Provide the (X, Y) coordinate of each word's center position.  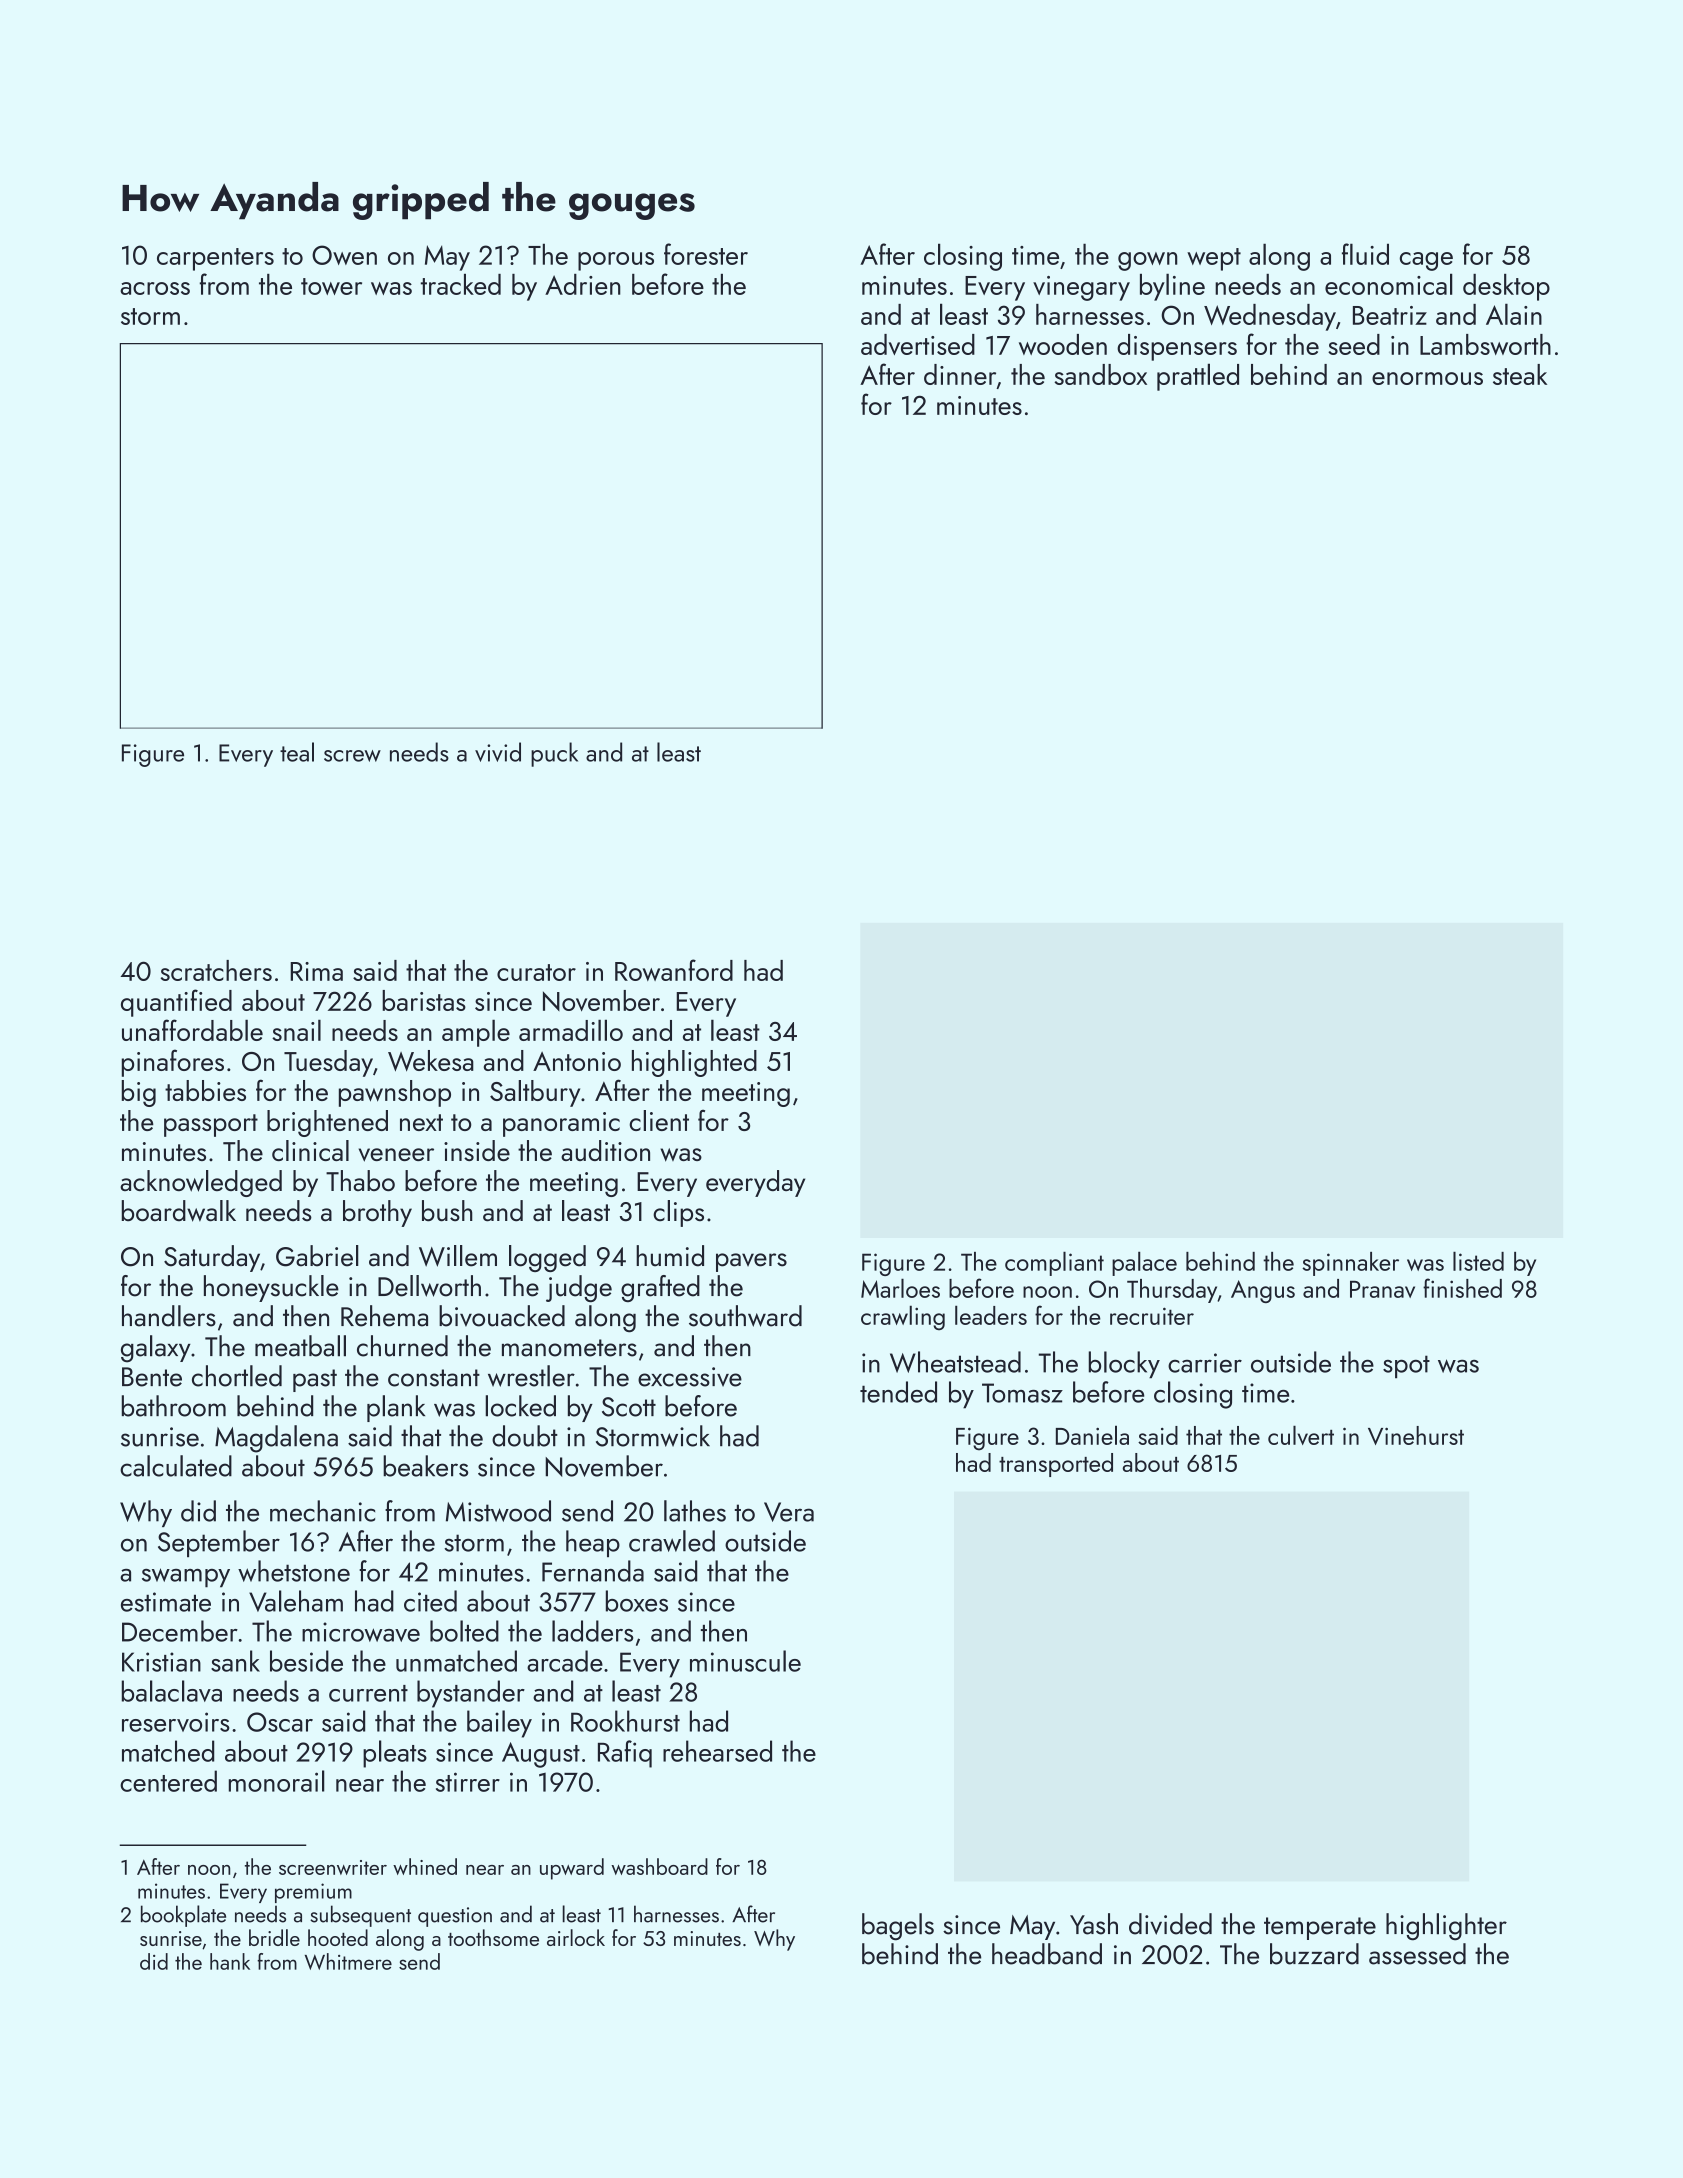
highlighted (694, 1063)
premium (313, 1893)
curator (536, 972)
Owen (344, 255)
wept (1214, 259)
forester (706, 254)
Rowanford (674, 970)
